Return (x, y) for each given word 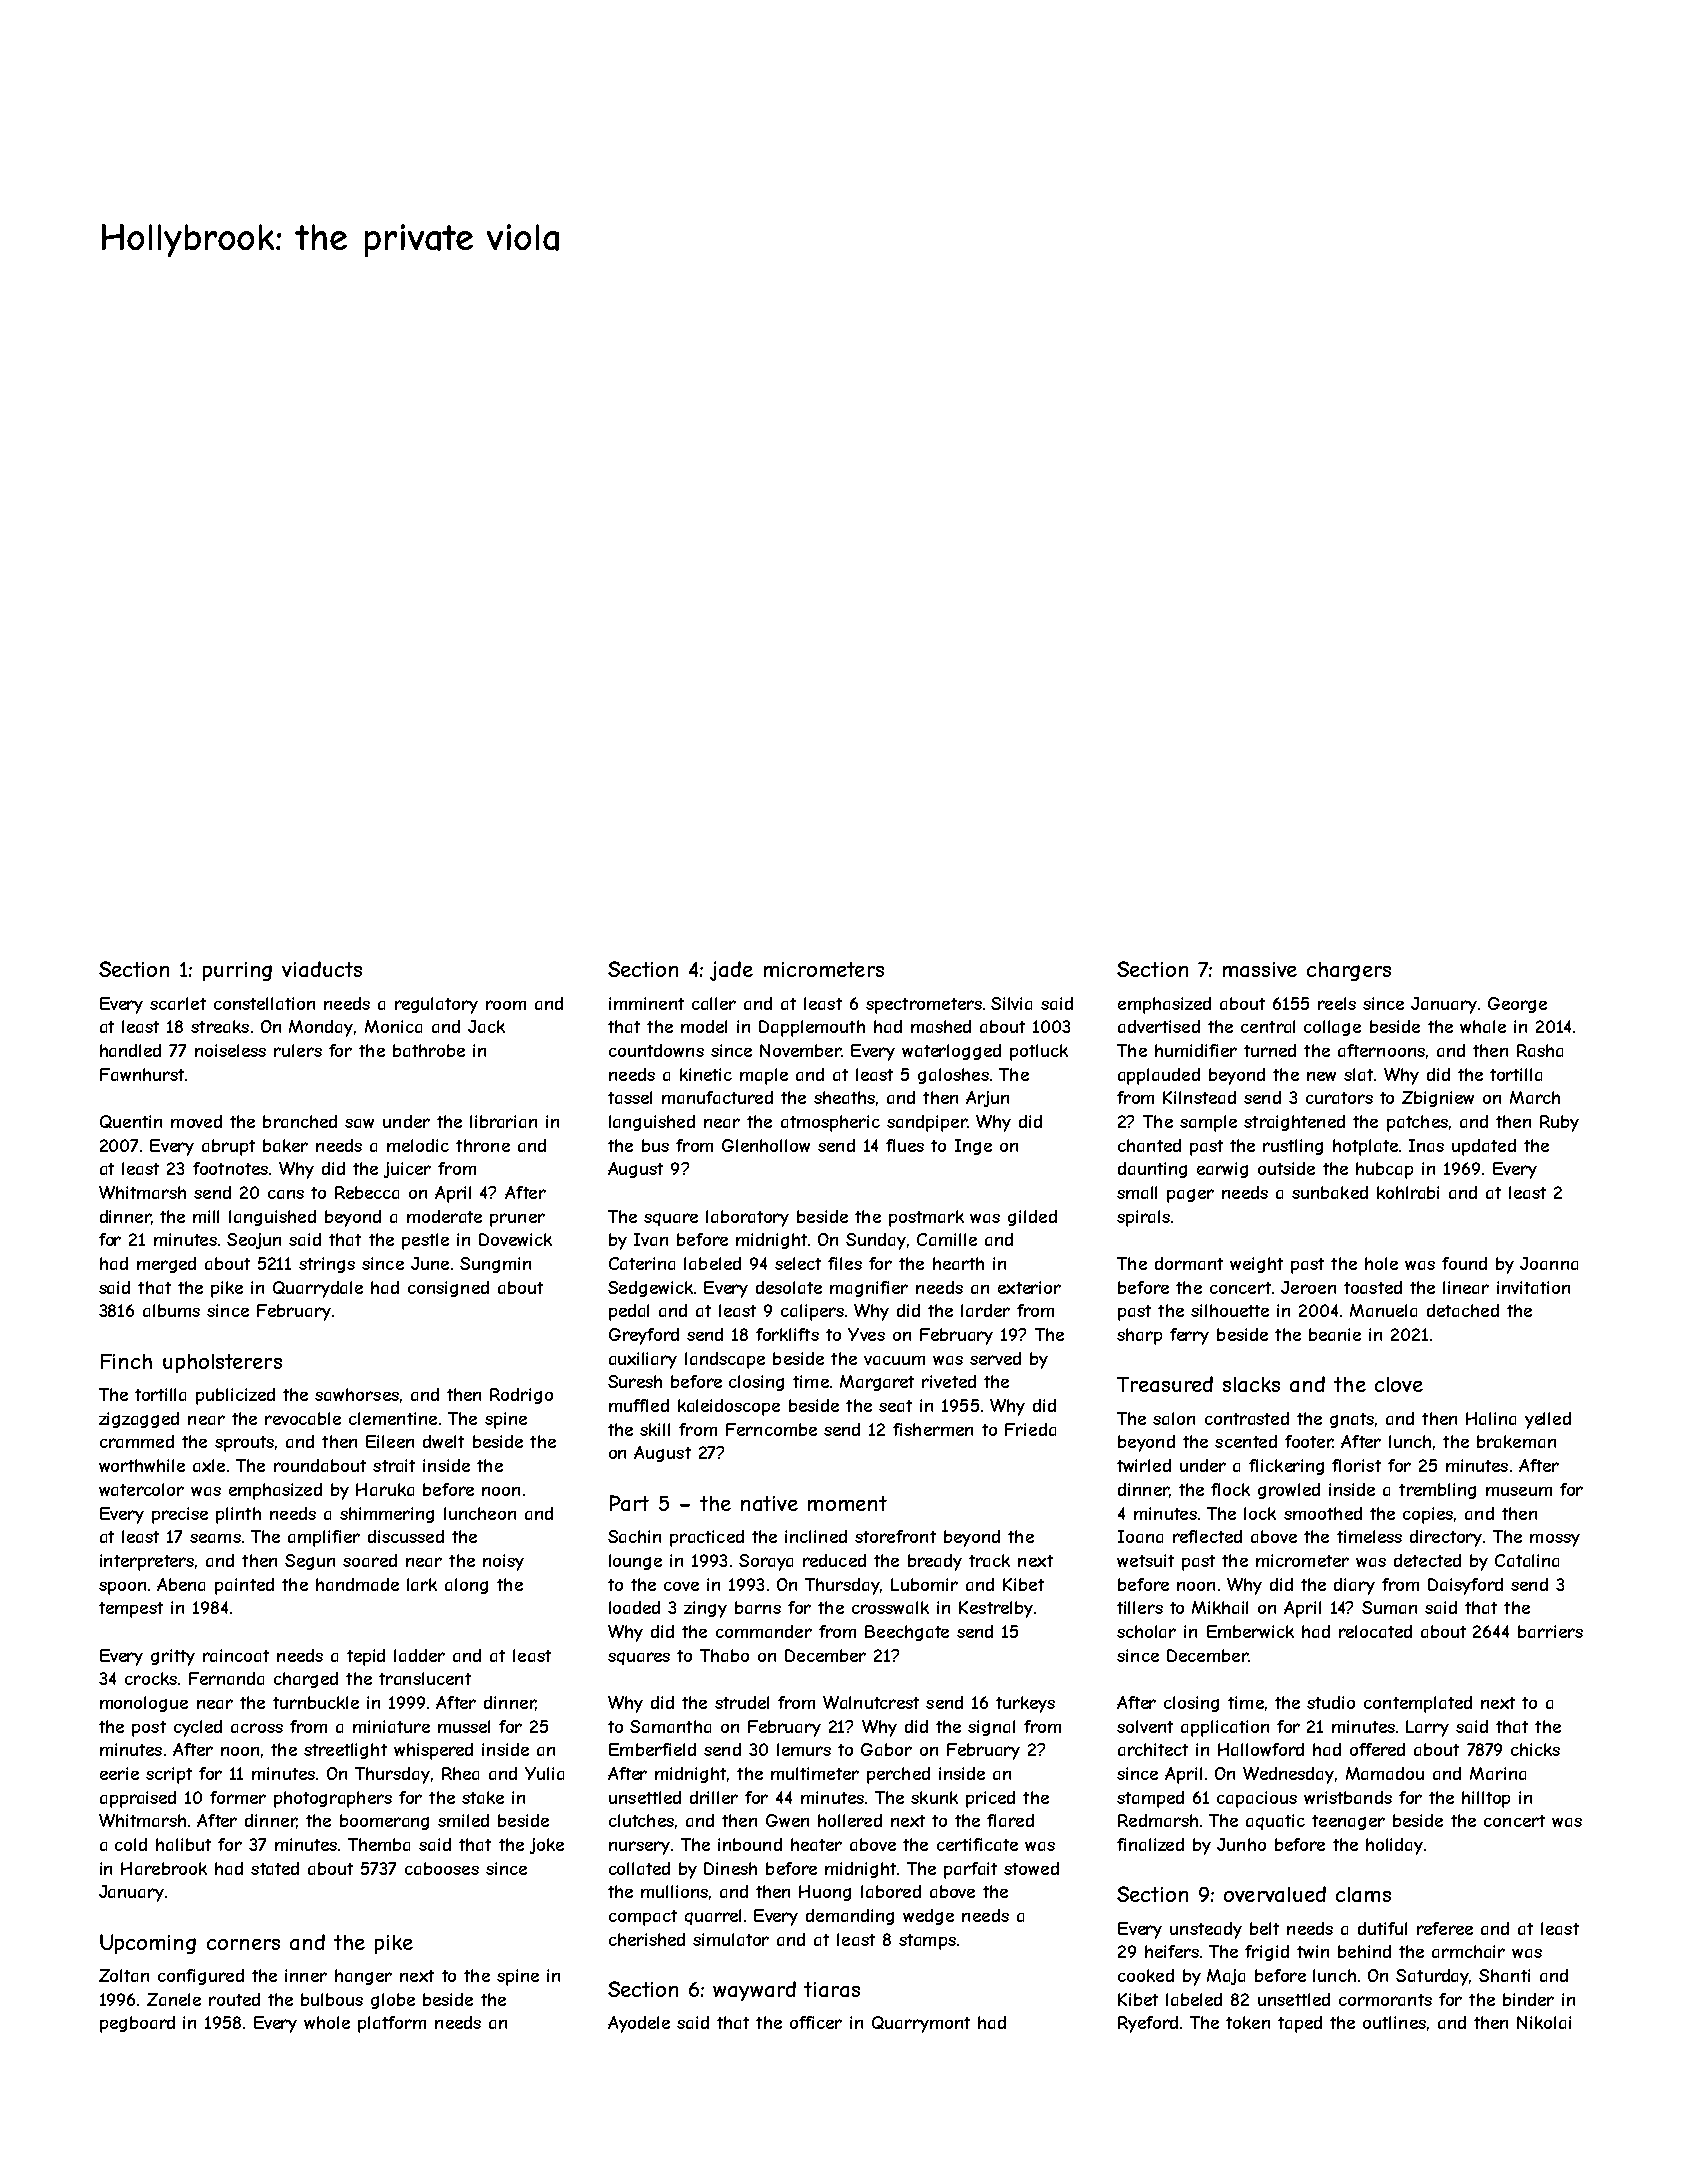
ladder (419, 1655)
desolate (789, 1287)
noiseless (230, 1050)
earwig (1222, 1170)
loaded (634, 1607)
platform (392, 2024)
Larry (1427, 1728)
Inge (973, 1147)
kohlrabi (1408, 1192)
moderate (444, 1216)
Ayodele (639, 2024)
